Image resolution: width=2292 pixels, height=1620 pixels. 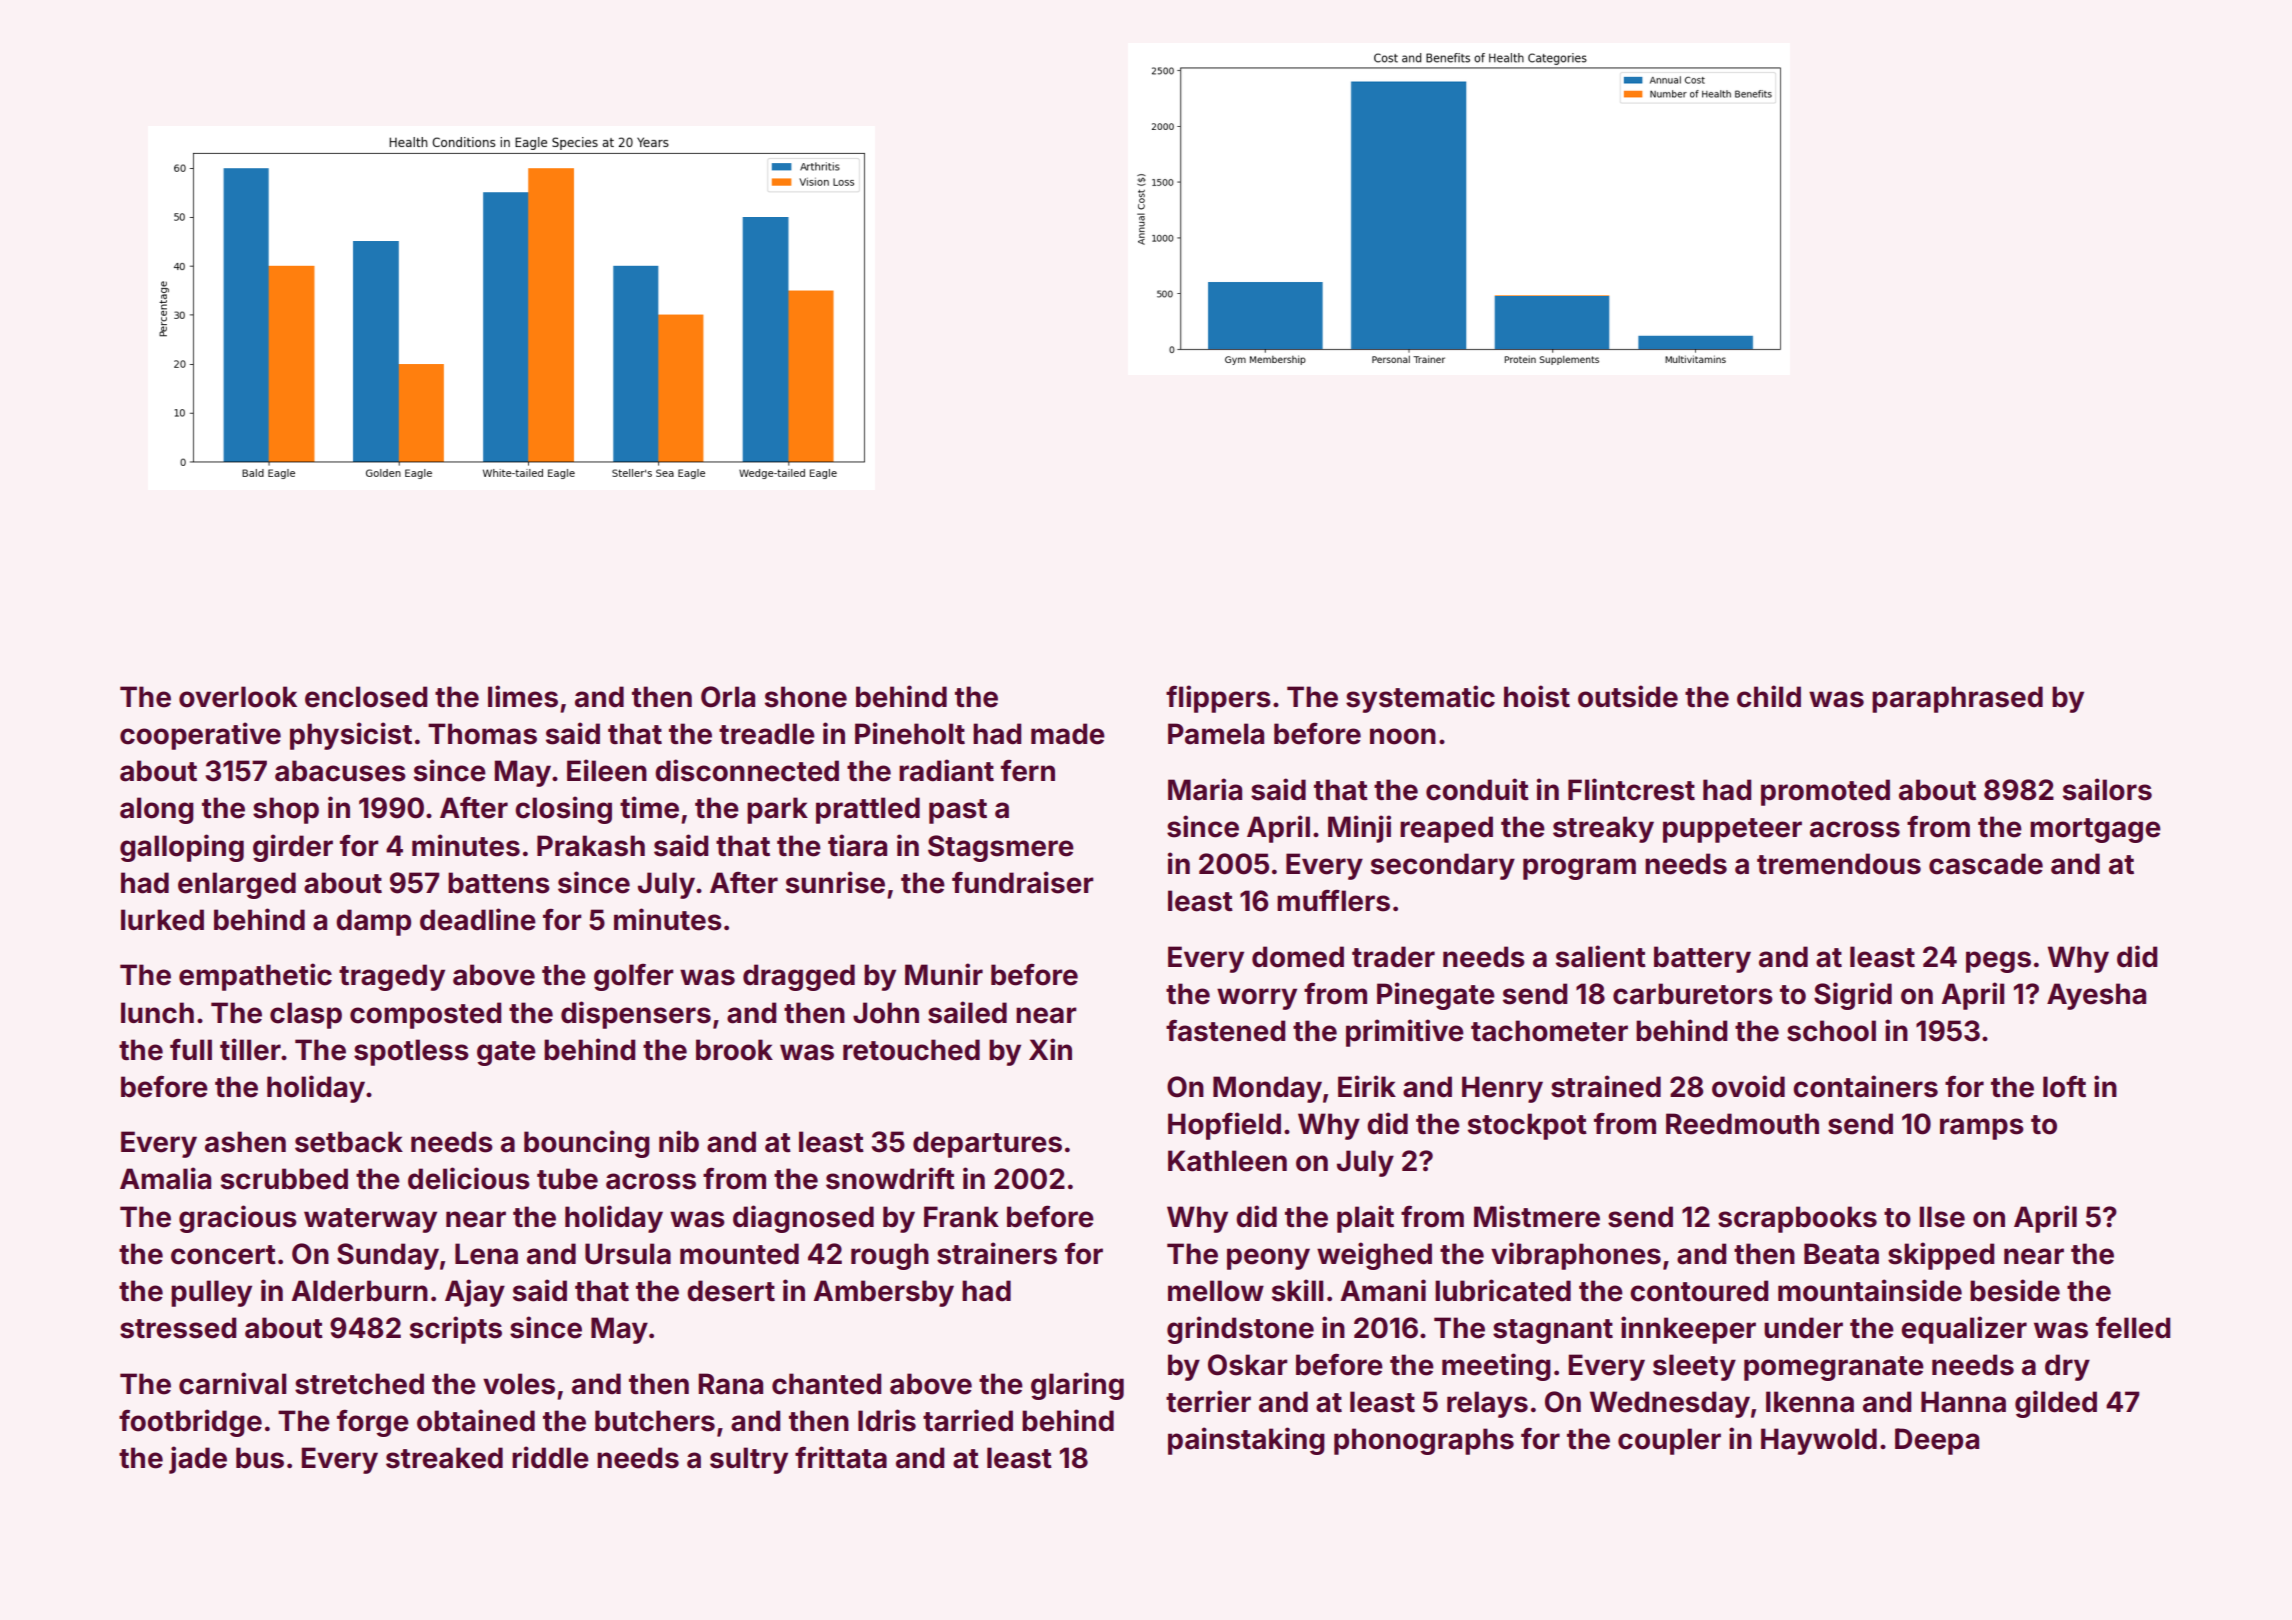 I want to click on Ajay, so click(x=475, y=1293).
